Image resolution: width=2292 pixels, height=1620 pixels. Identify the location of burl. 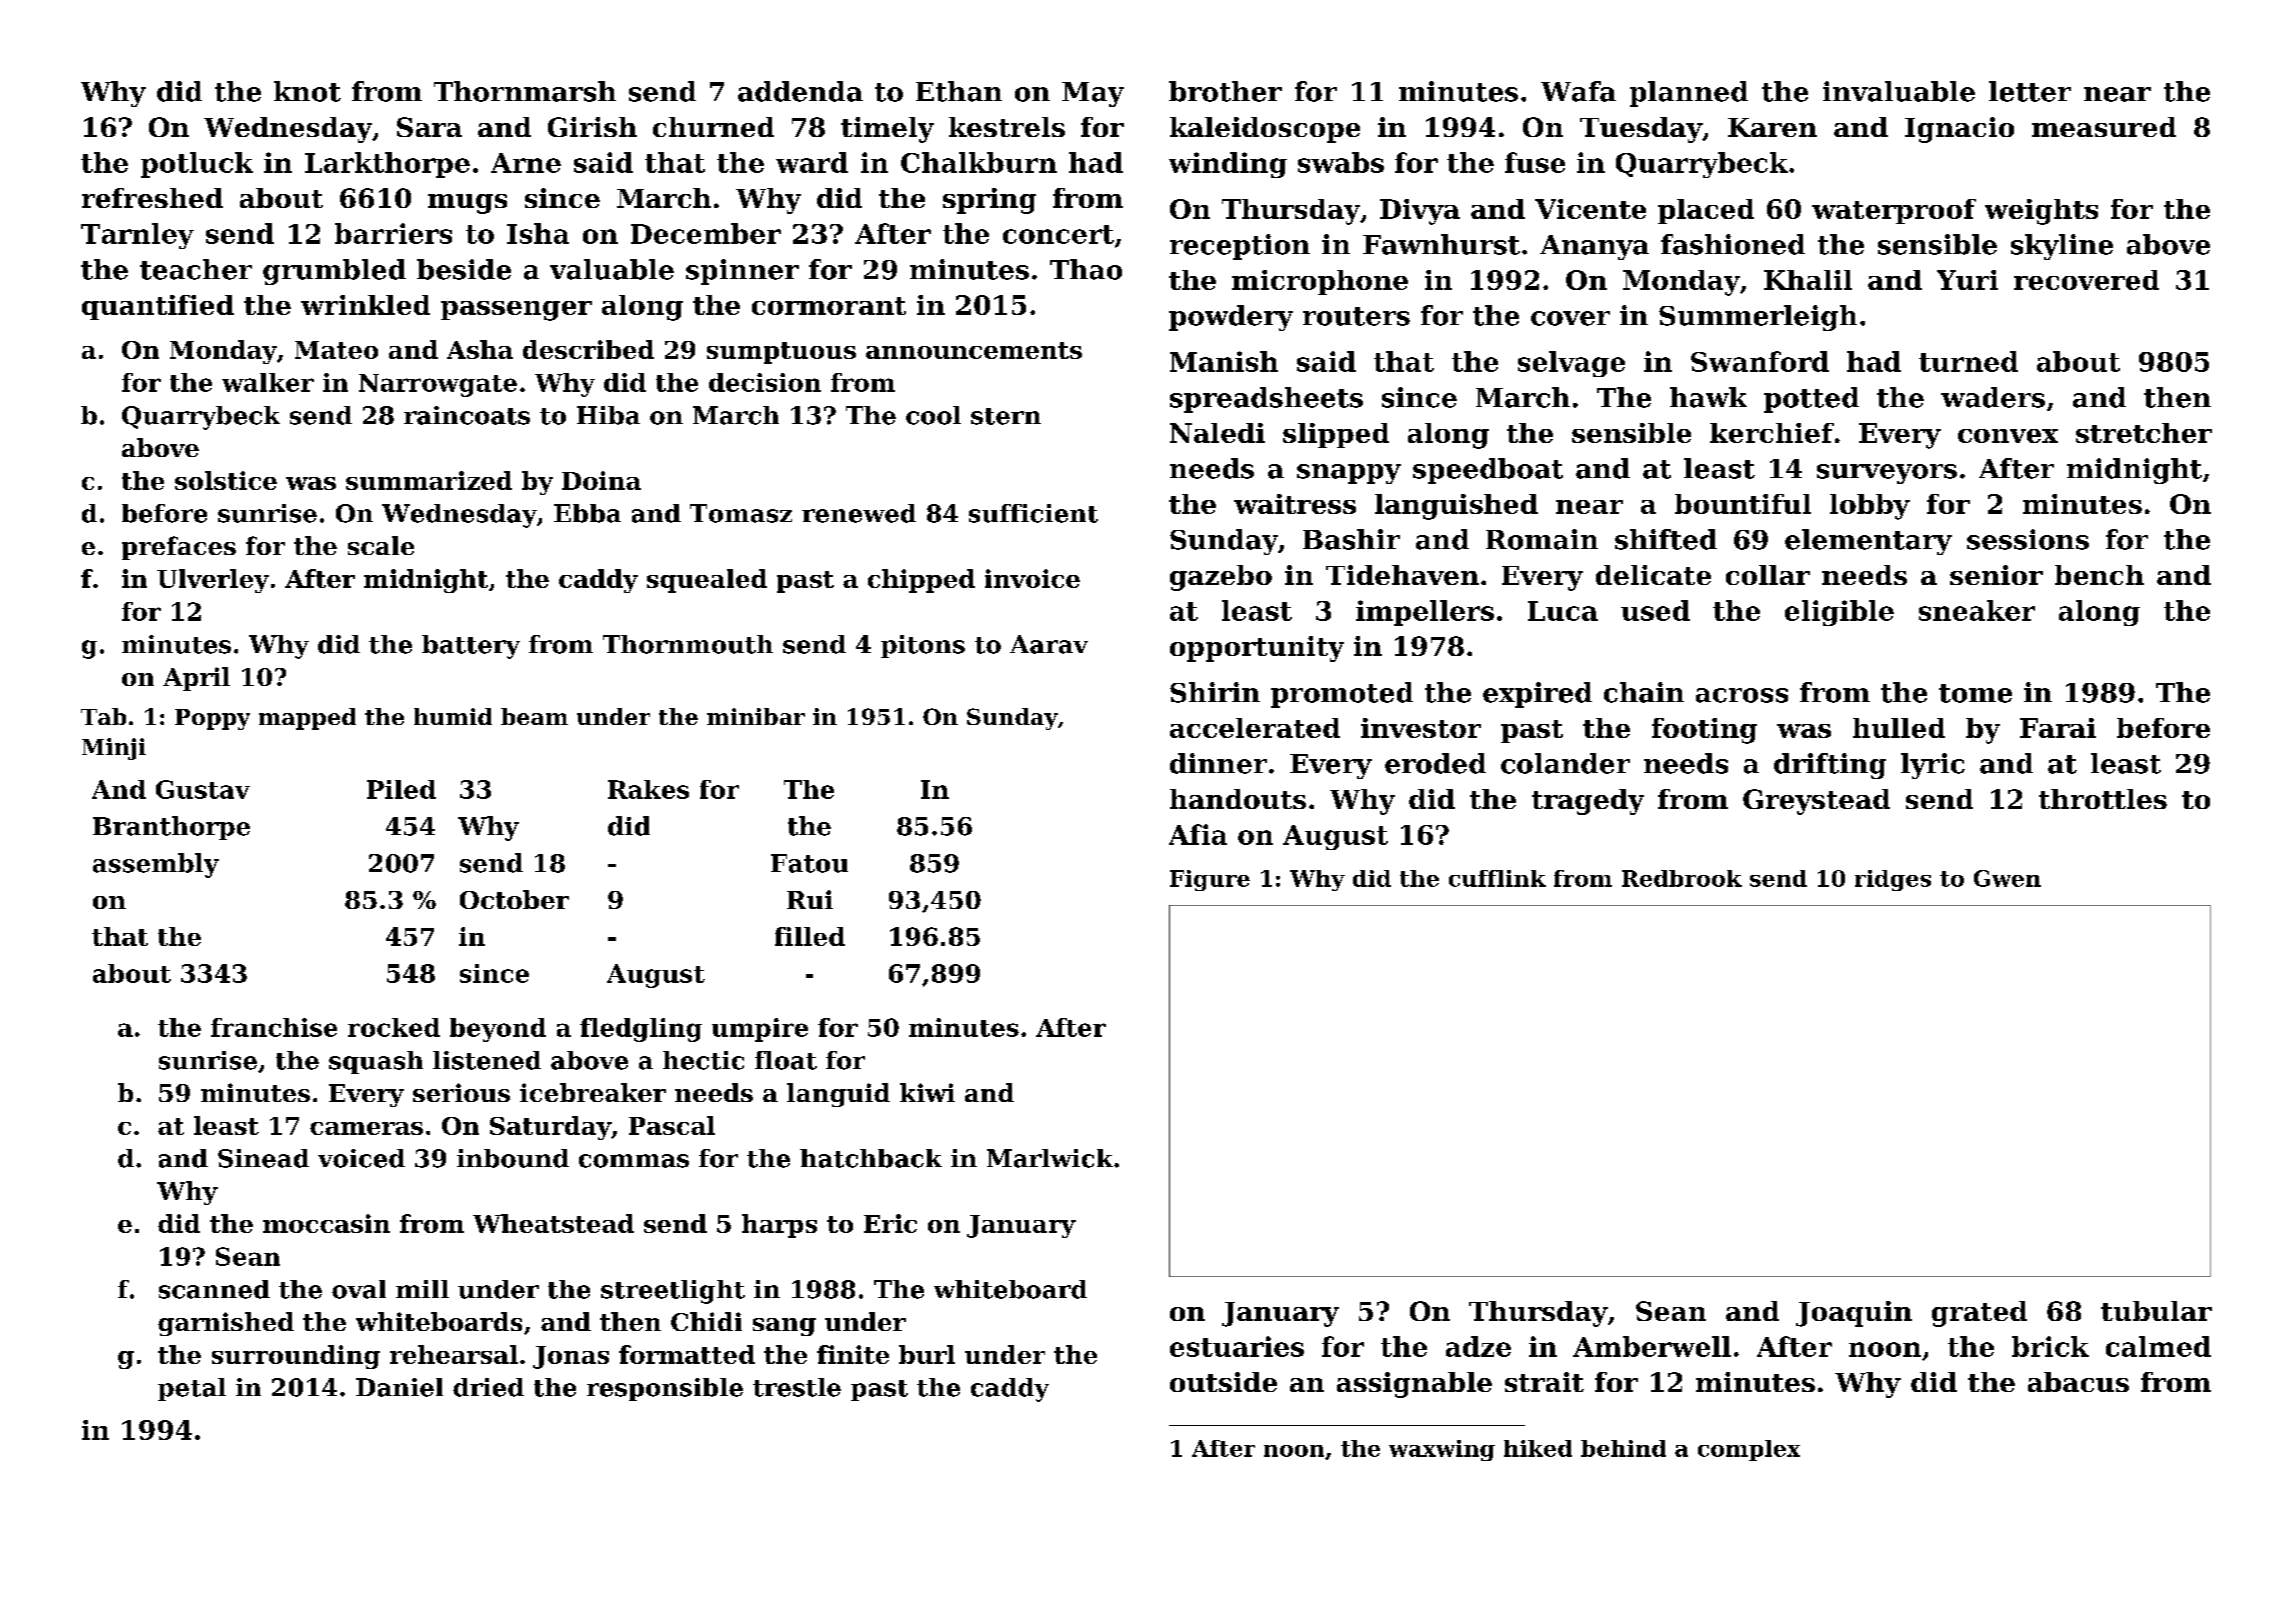
(927, 1354).
